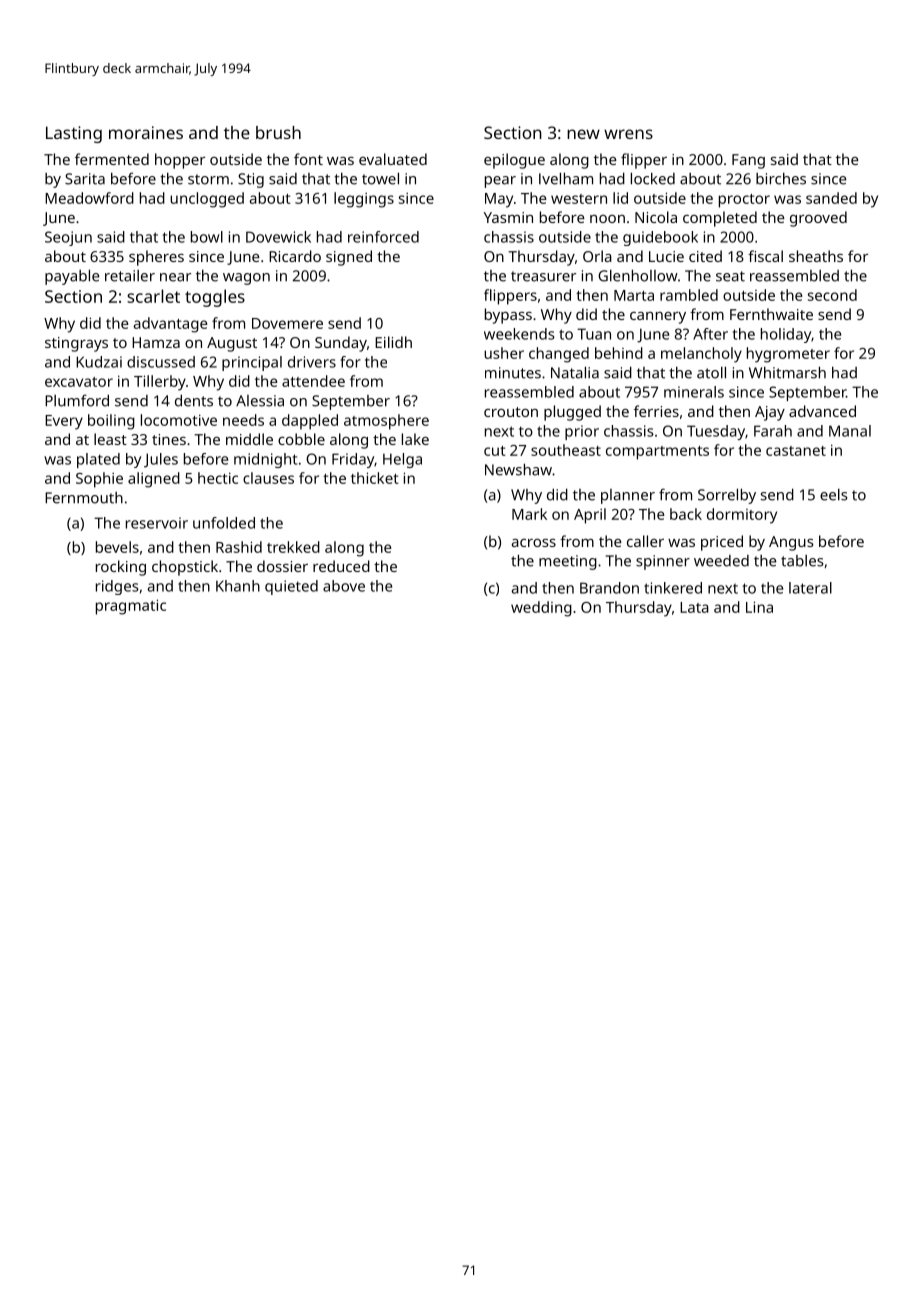 This screenshot has width=924, height=1308. I want to click on epilogue, so click(514, 161).
